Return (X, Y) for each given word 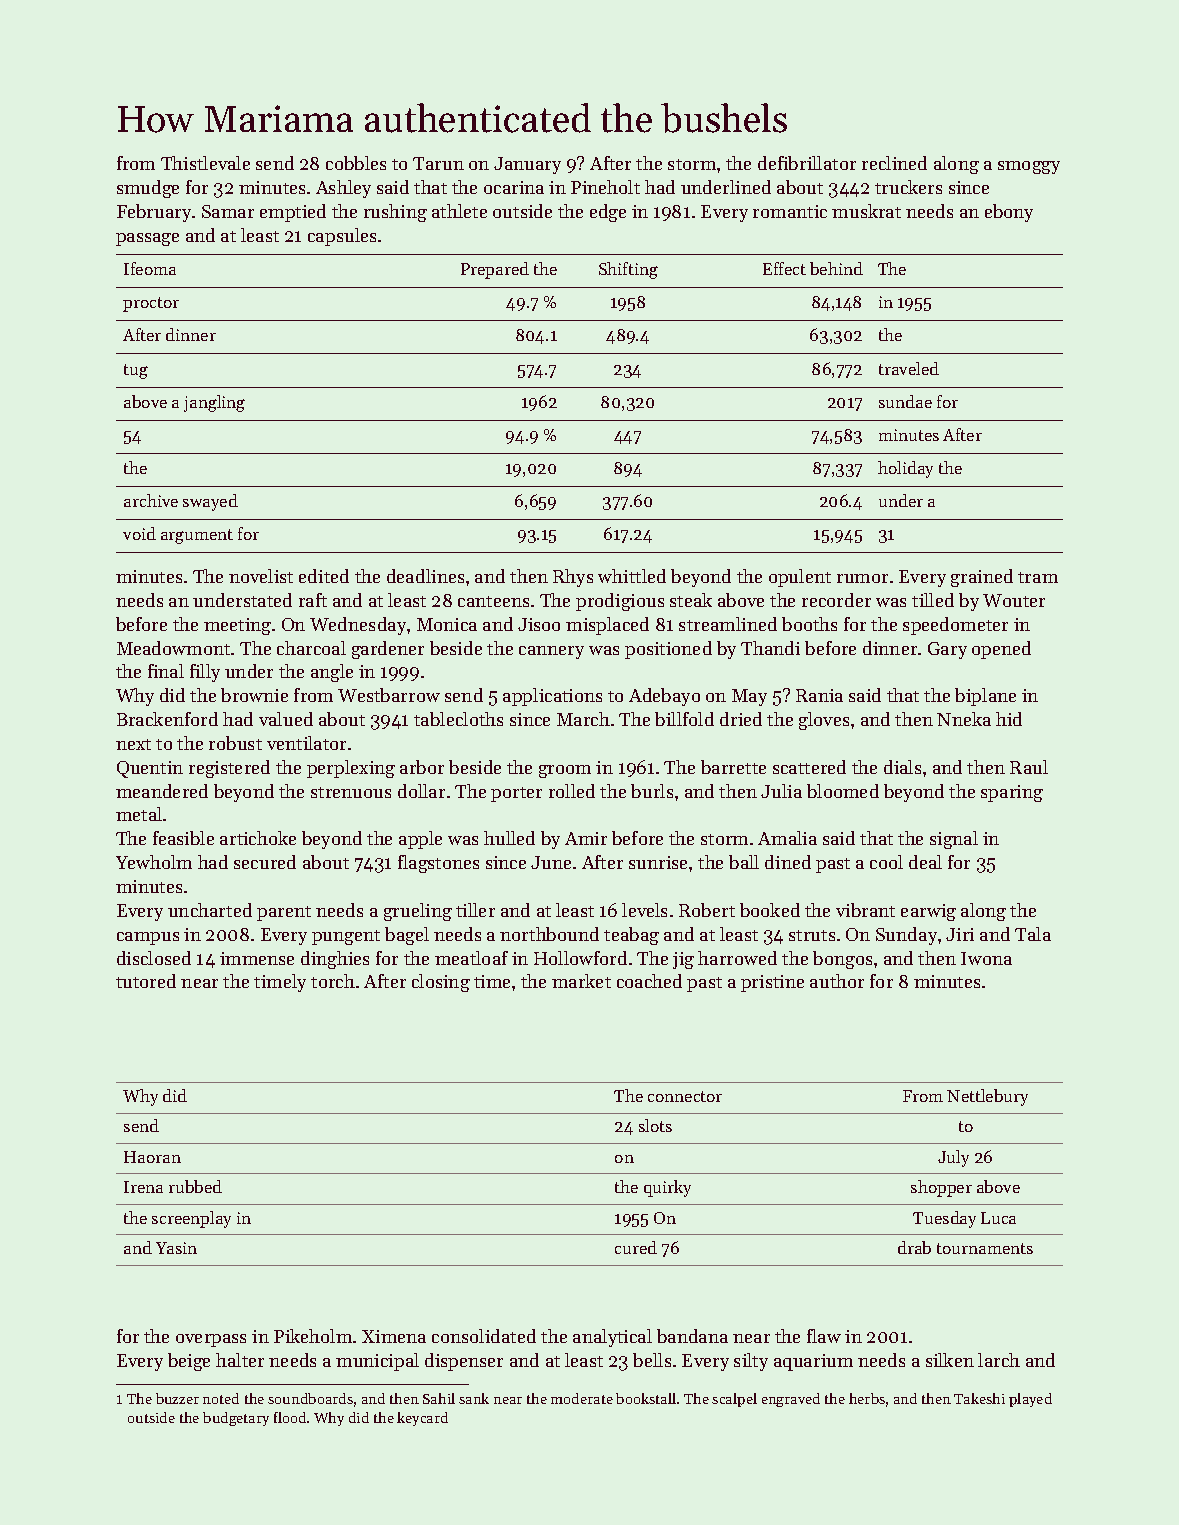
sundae (905, 401)
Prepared (495, 270)
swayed (210, 502)
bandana (692, 1336)
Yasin (176, 1248)
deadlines (425, 576)
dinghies (335, 960)
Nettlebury (987, 1097)
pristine (772, 983)
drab (914, 1247)
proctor (151, 304)
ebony (1009, 213)
